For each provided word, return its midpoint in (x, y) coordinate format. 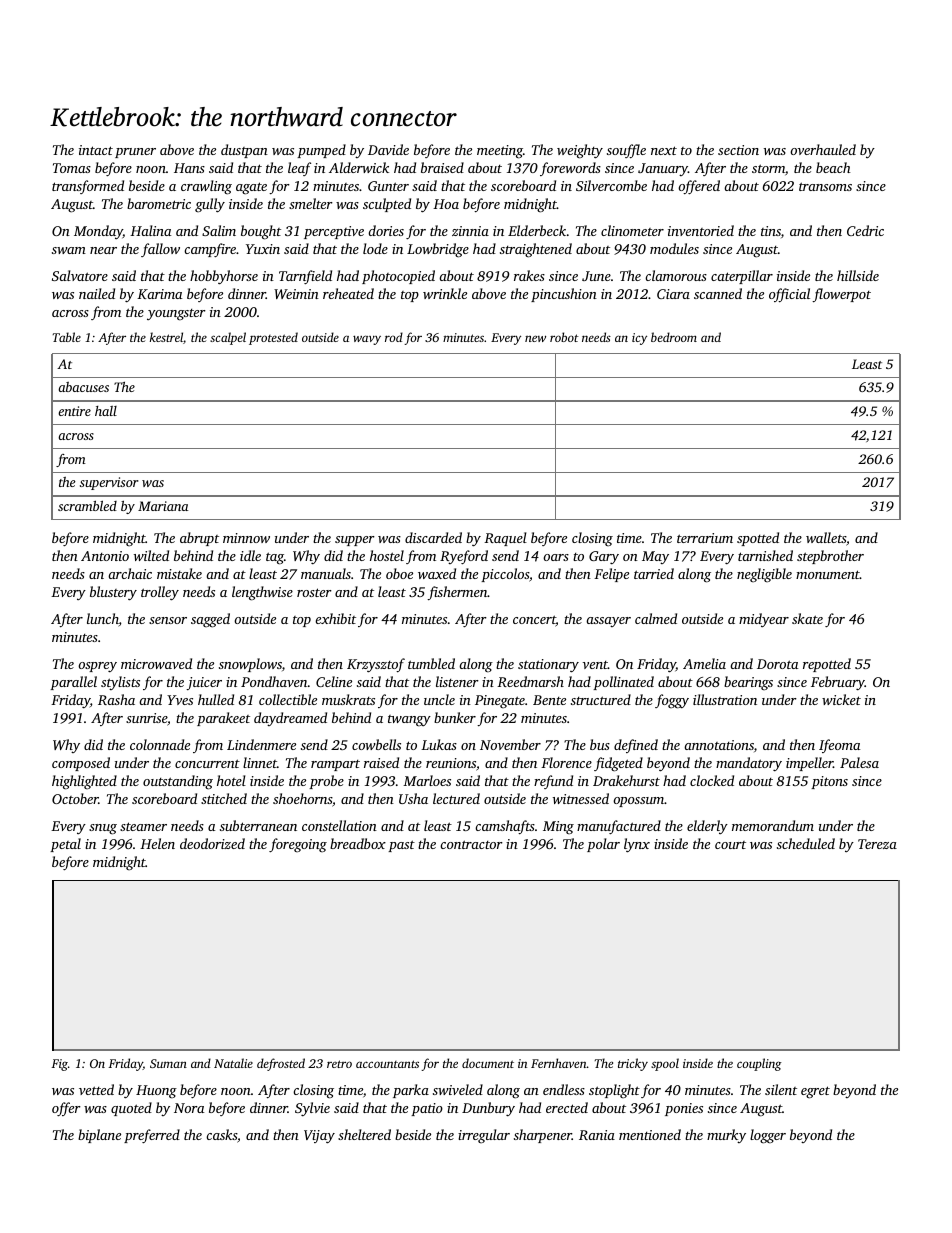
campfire (210, 250)
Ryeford (464, 557)
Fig (60, 1065)
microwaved (156, 663)
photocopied (398, 277)
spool (665, 1064)
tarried (654, 573)
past (401, 846)
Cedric (865, 230)
